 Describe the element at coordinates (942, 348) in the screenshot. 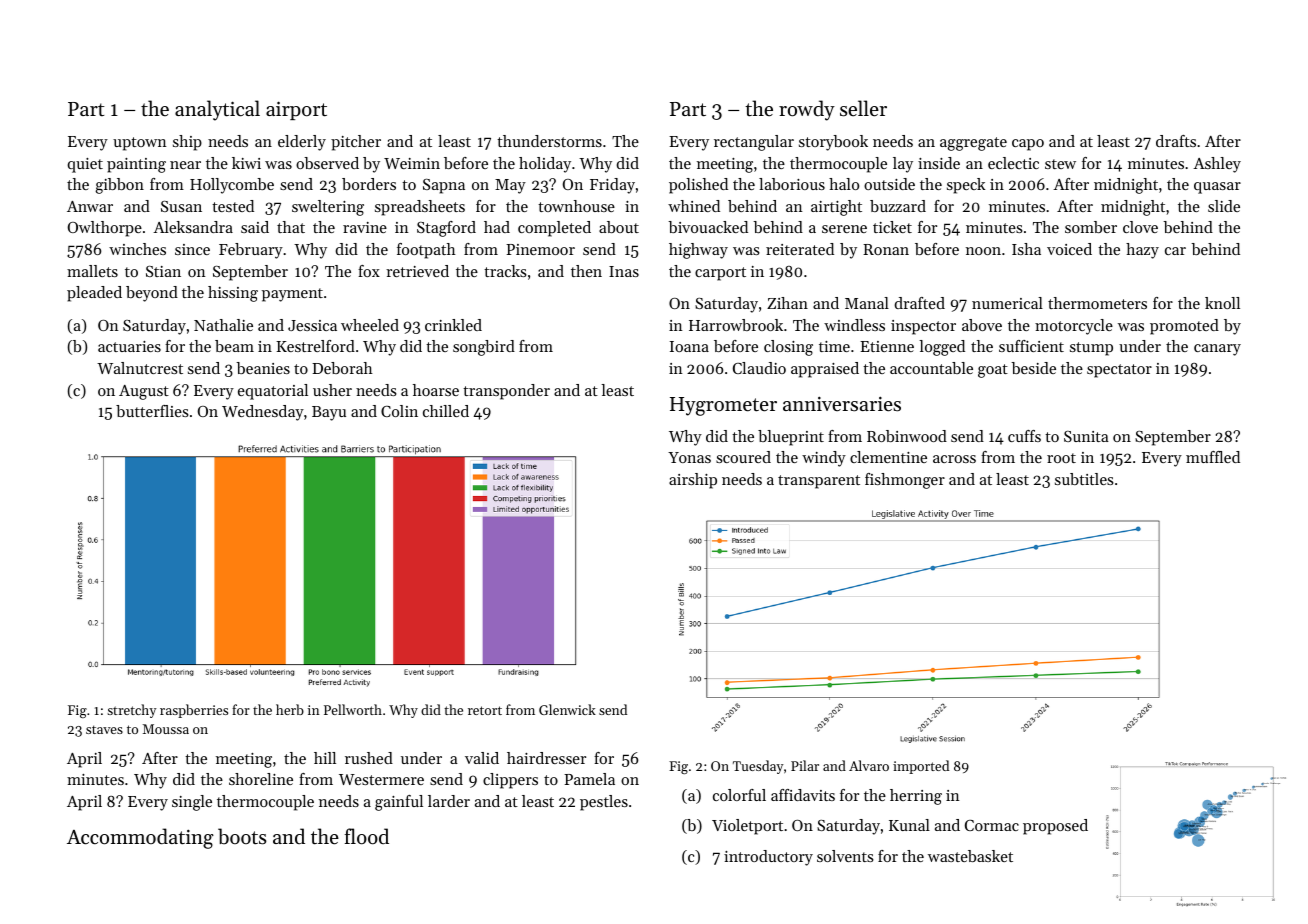

I see `logged` at that location.
